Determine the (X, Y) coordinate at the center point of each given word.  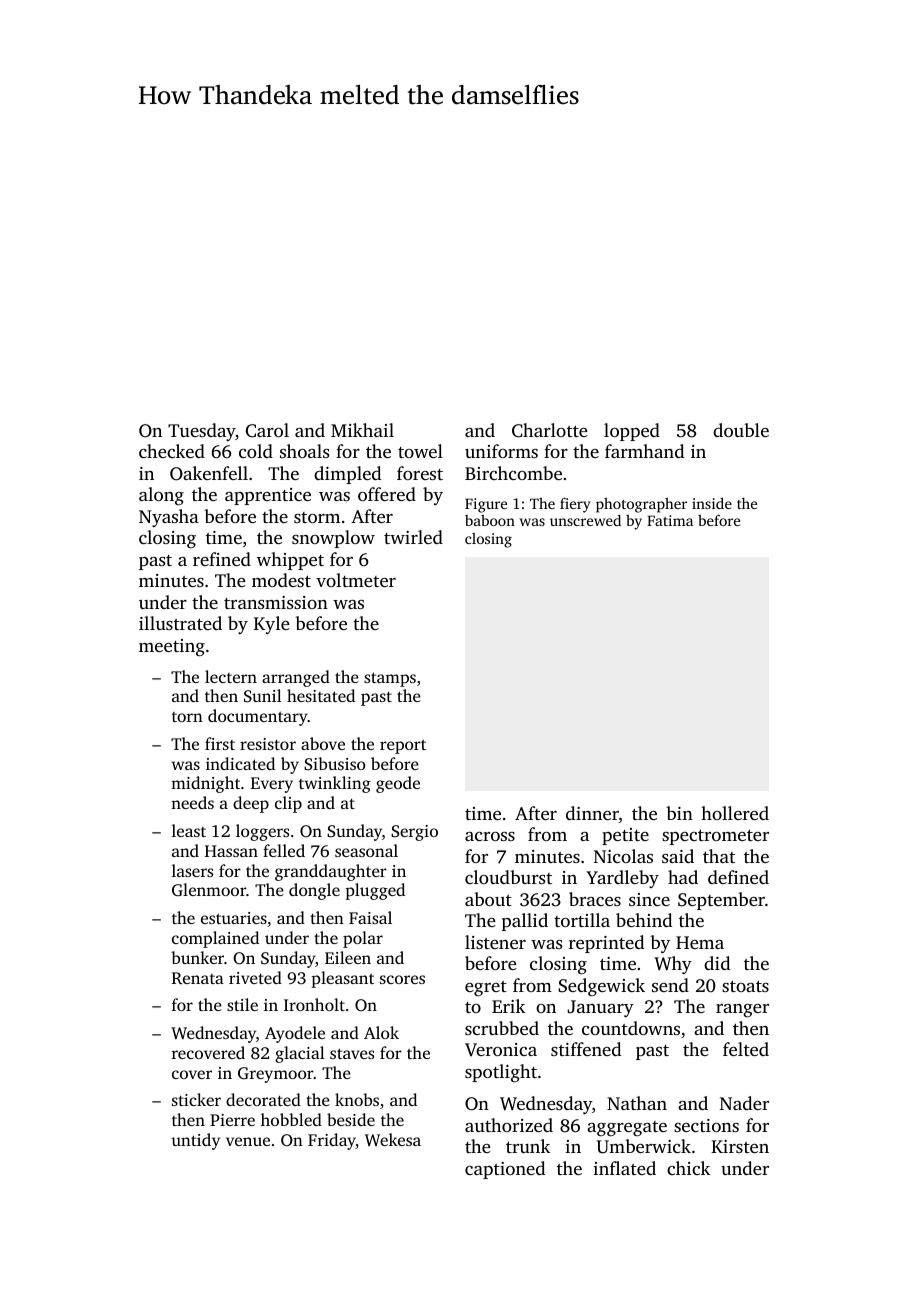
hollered (735, 813)
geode (398, 784)
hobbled (291, 1119)
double (741, 430)
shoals (304, 451)
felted (746, 1049)
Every (272, 785)
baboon (490, 520)
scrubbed (502, 1028)
